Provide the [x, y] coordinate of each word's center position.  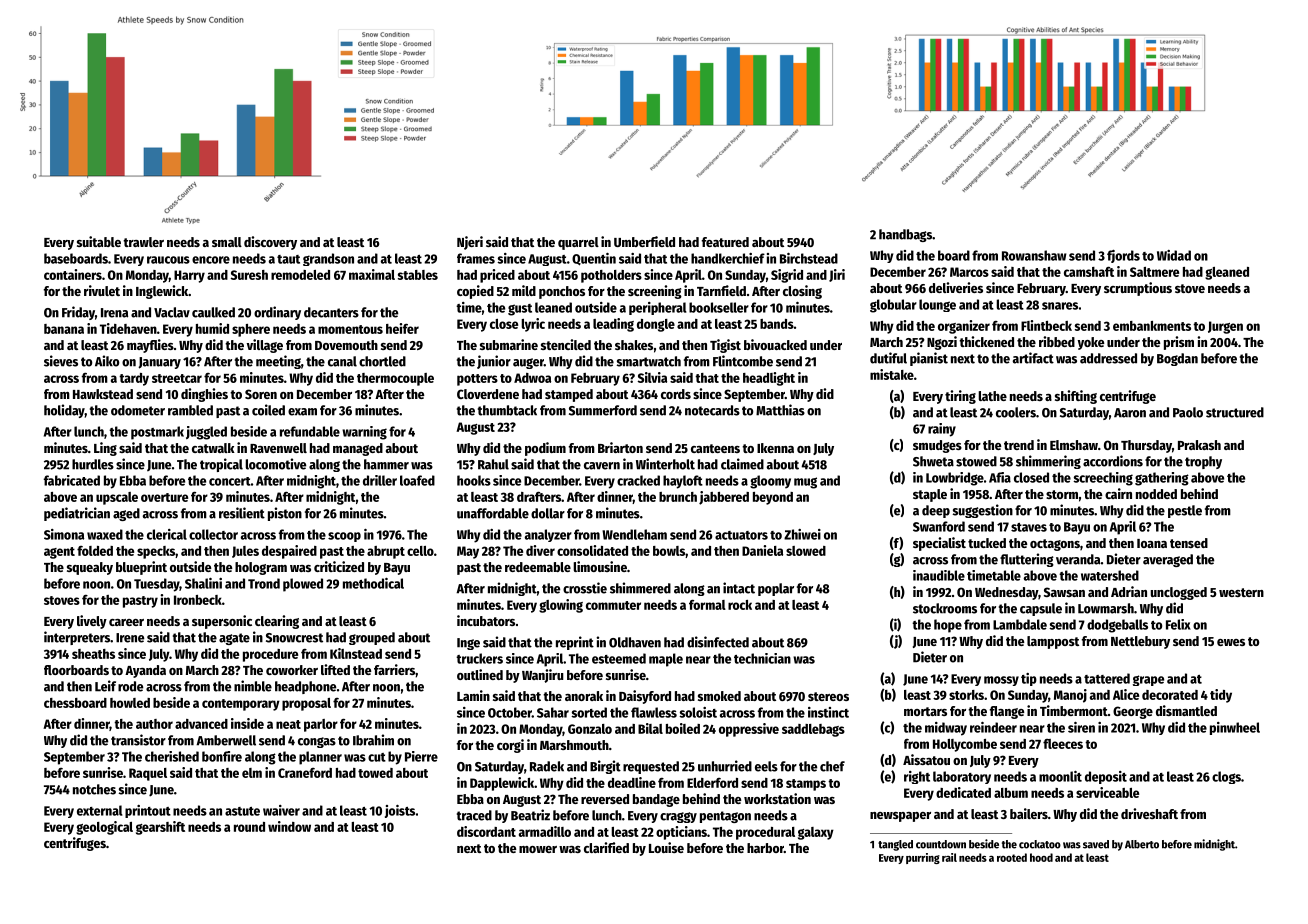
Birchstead [809, 258]
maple [666, 660]
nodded [1156, 494]
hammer [386, 464]
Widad [1174, 255]
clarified [606, 847]
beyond [773, 498]
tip [1029, 679]
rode [130, 686]
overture [164, 497]
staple [930, 495]
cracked [638, 480]
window [289, 826]
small [227, 242]
